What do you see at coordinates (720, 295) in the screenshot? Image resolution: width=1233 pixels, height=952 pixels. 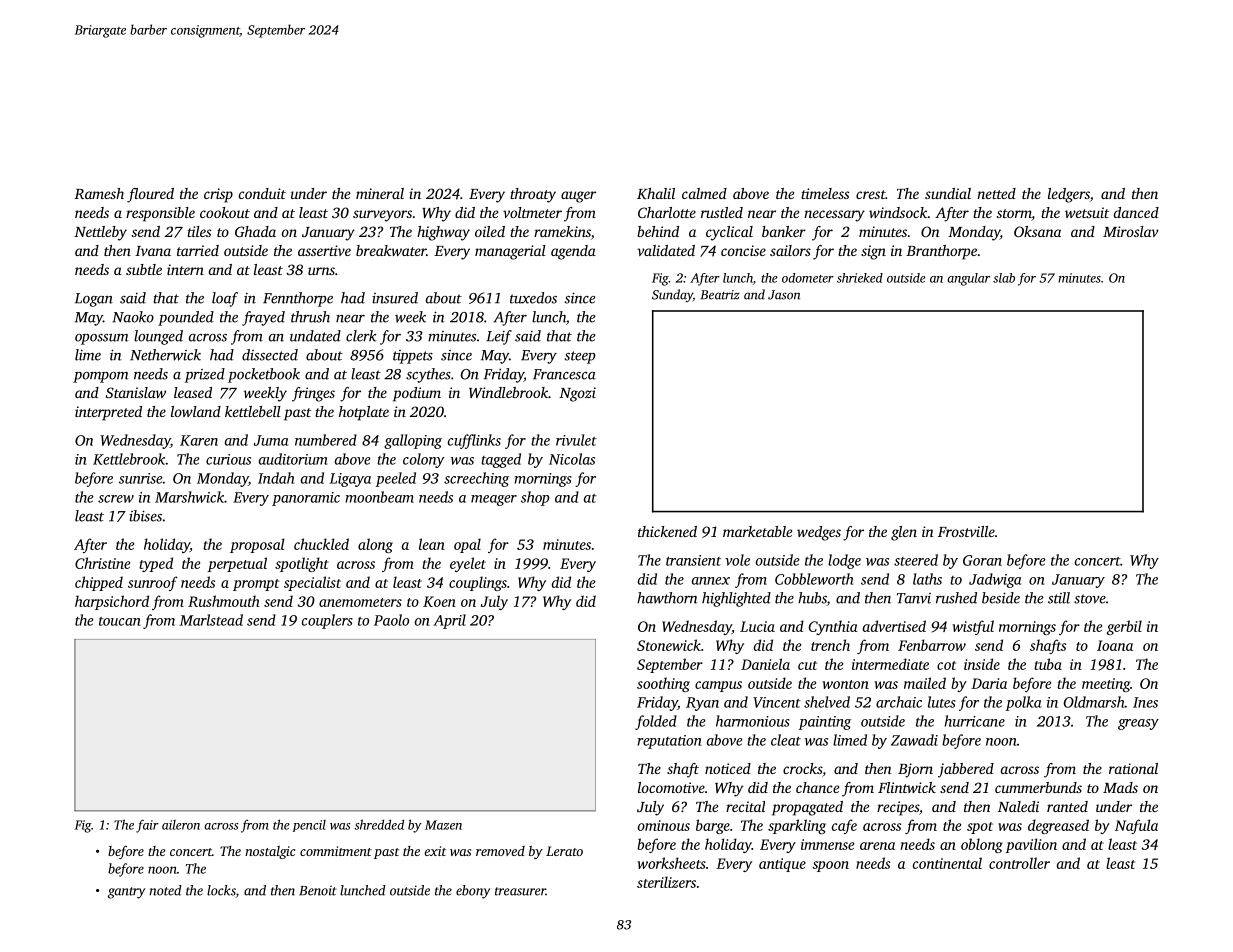 I see `Beatriz` at bounding box center [720, 295].
